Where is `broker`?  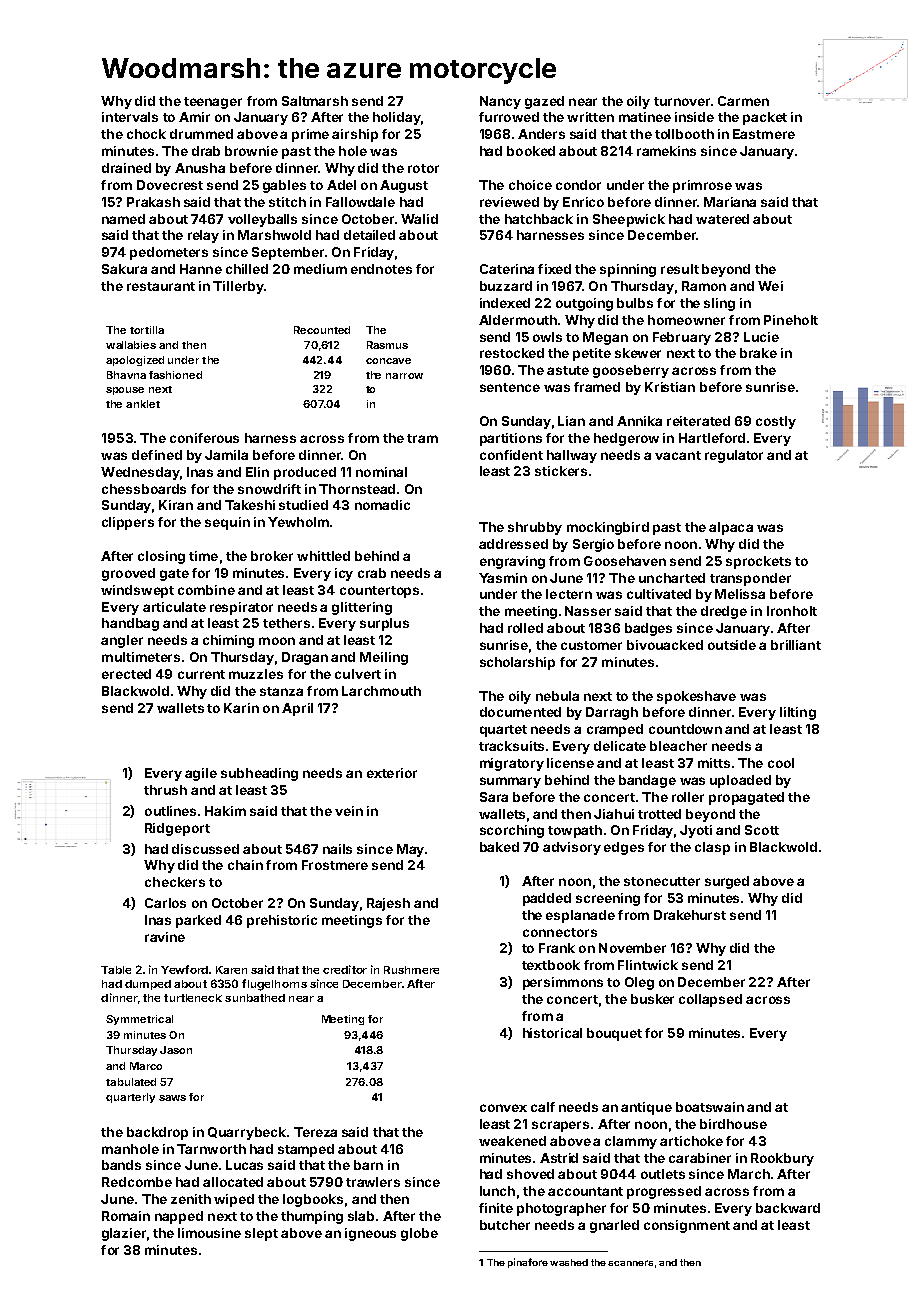 broker is located at coordinates (272, 556).
